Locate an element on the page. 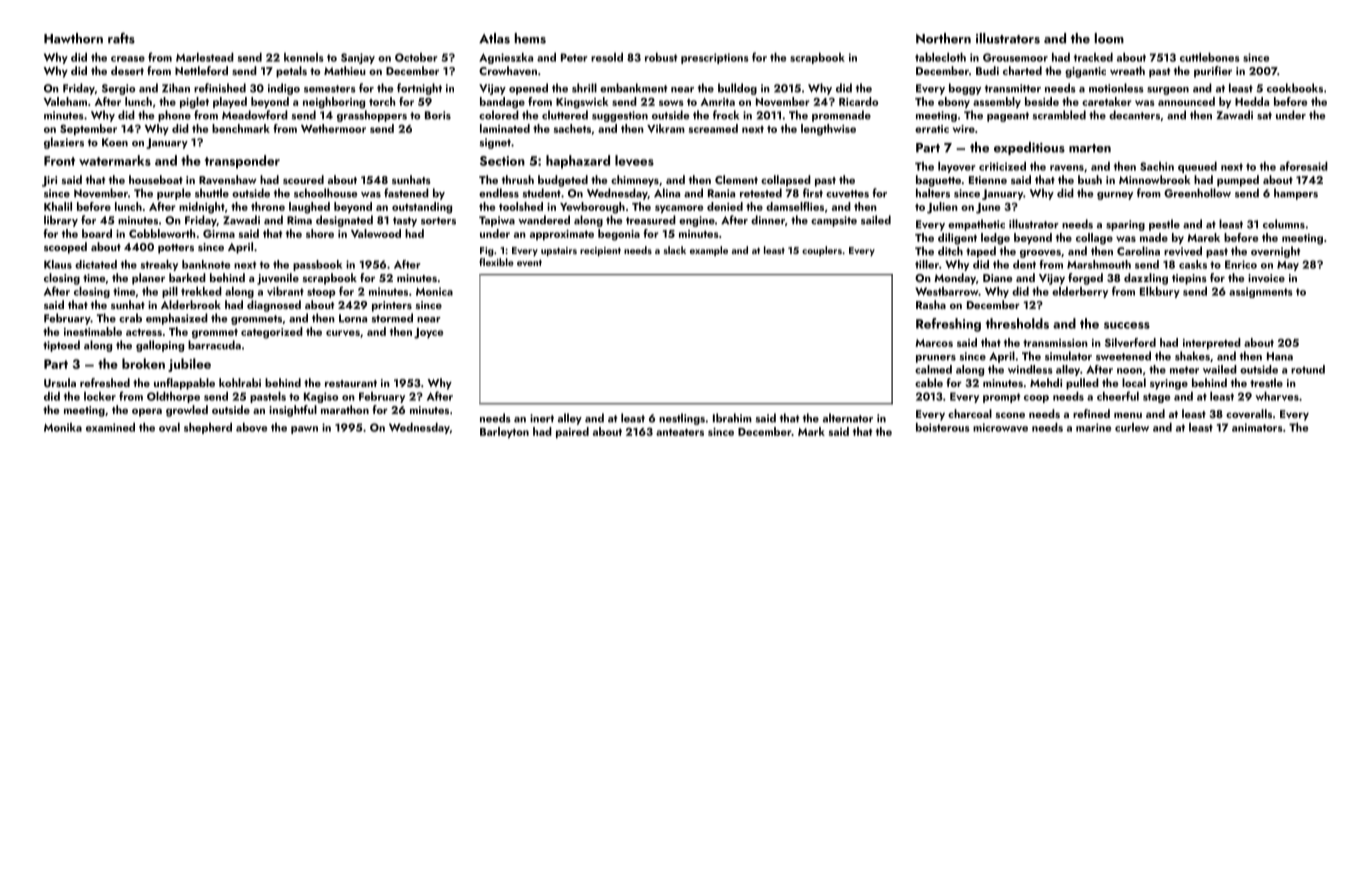 The image size is (1372, 887). animators is located at coordinates (1257, 427).
